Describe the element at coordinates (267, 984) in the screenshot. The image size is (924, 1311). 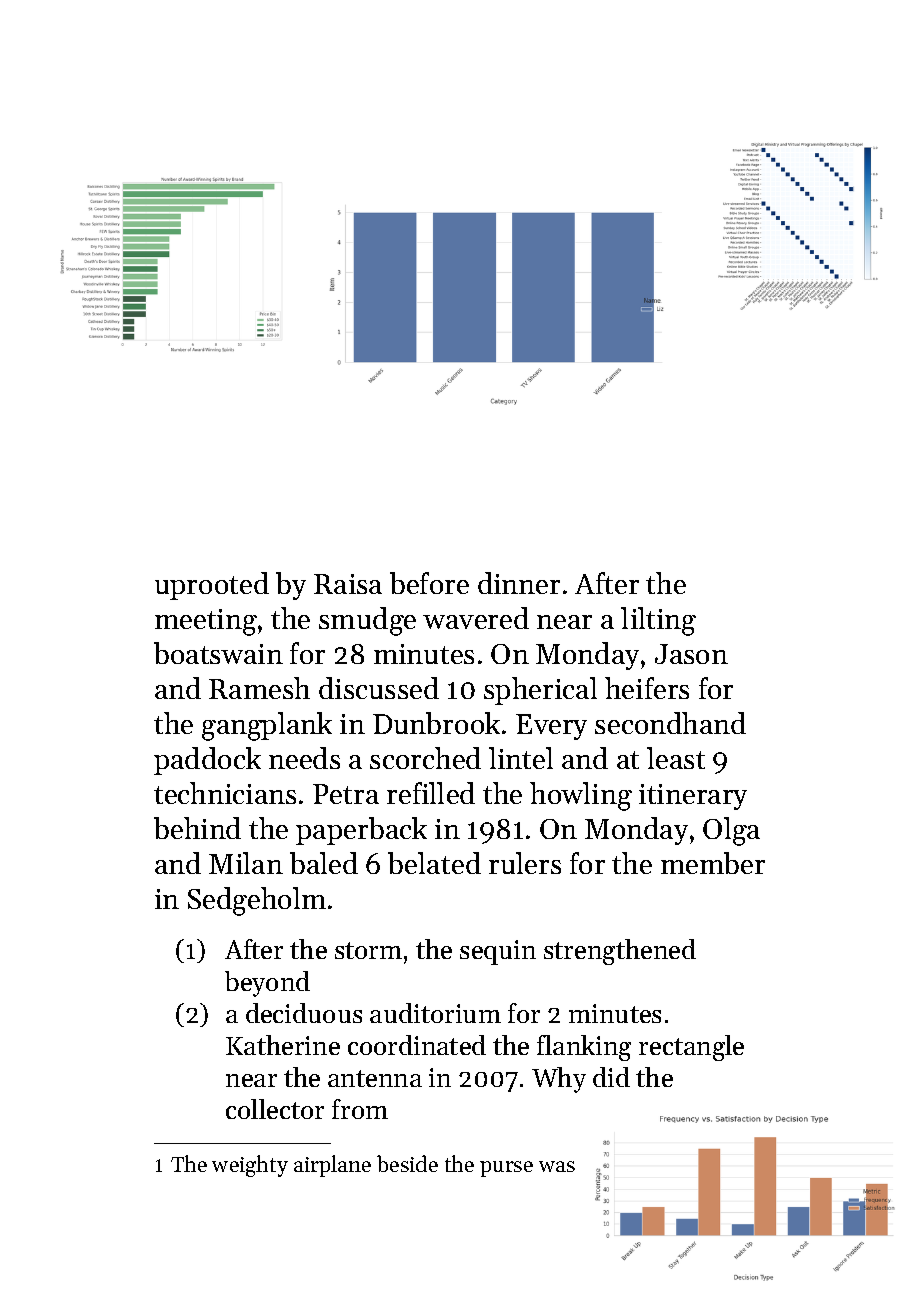
I see `beyond` at that location.
